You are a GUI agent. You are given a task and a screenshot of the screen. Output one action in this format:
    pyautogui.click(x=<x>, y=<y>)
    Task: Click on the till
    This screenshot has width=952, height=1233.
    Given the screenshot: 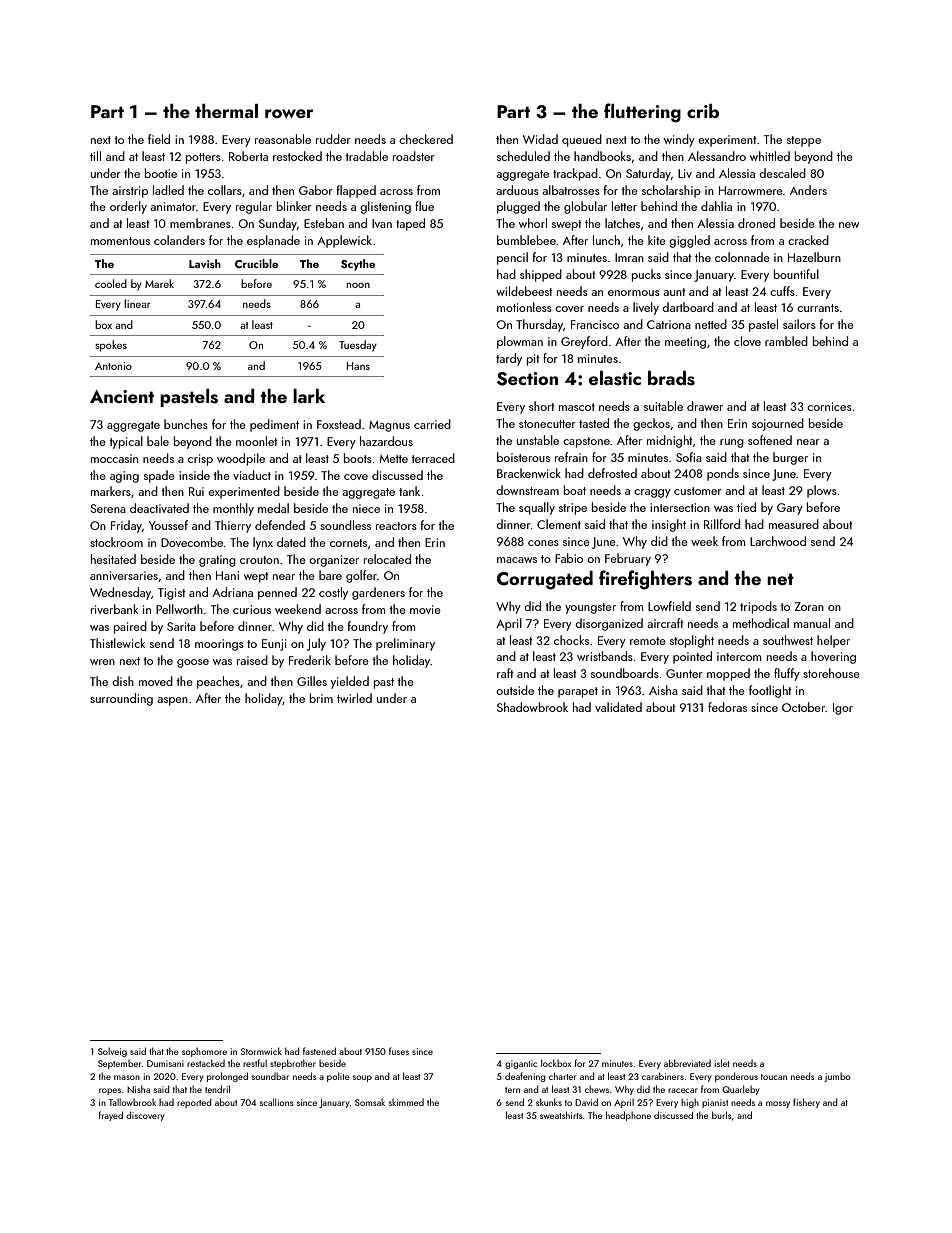 What is the action you would take?
    pyautogui.click(x=95, y=156)
